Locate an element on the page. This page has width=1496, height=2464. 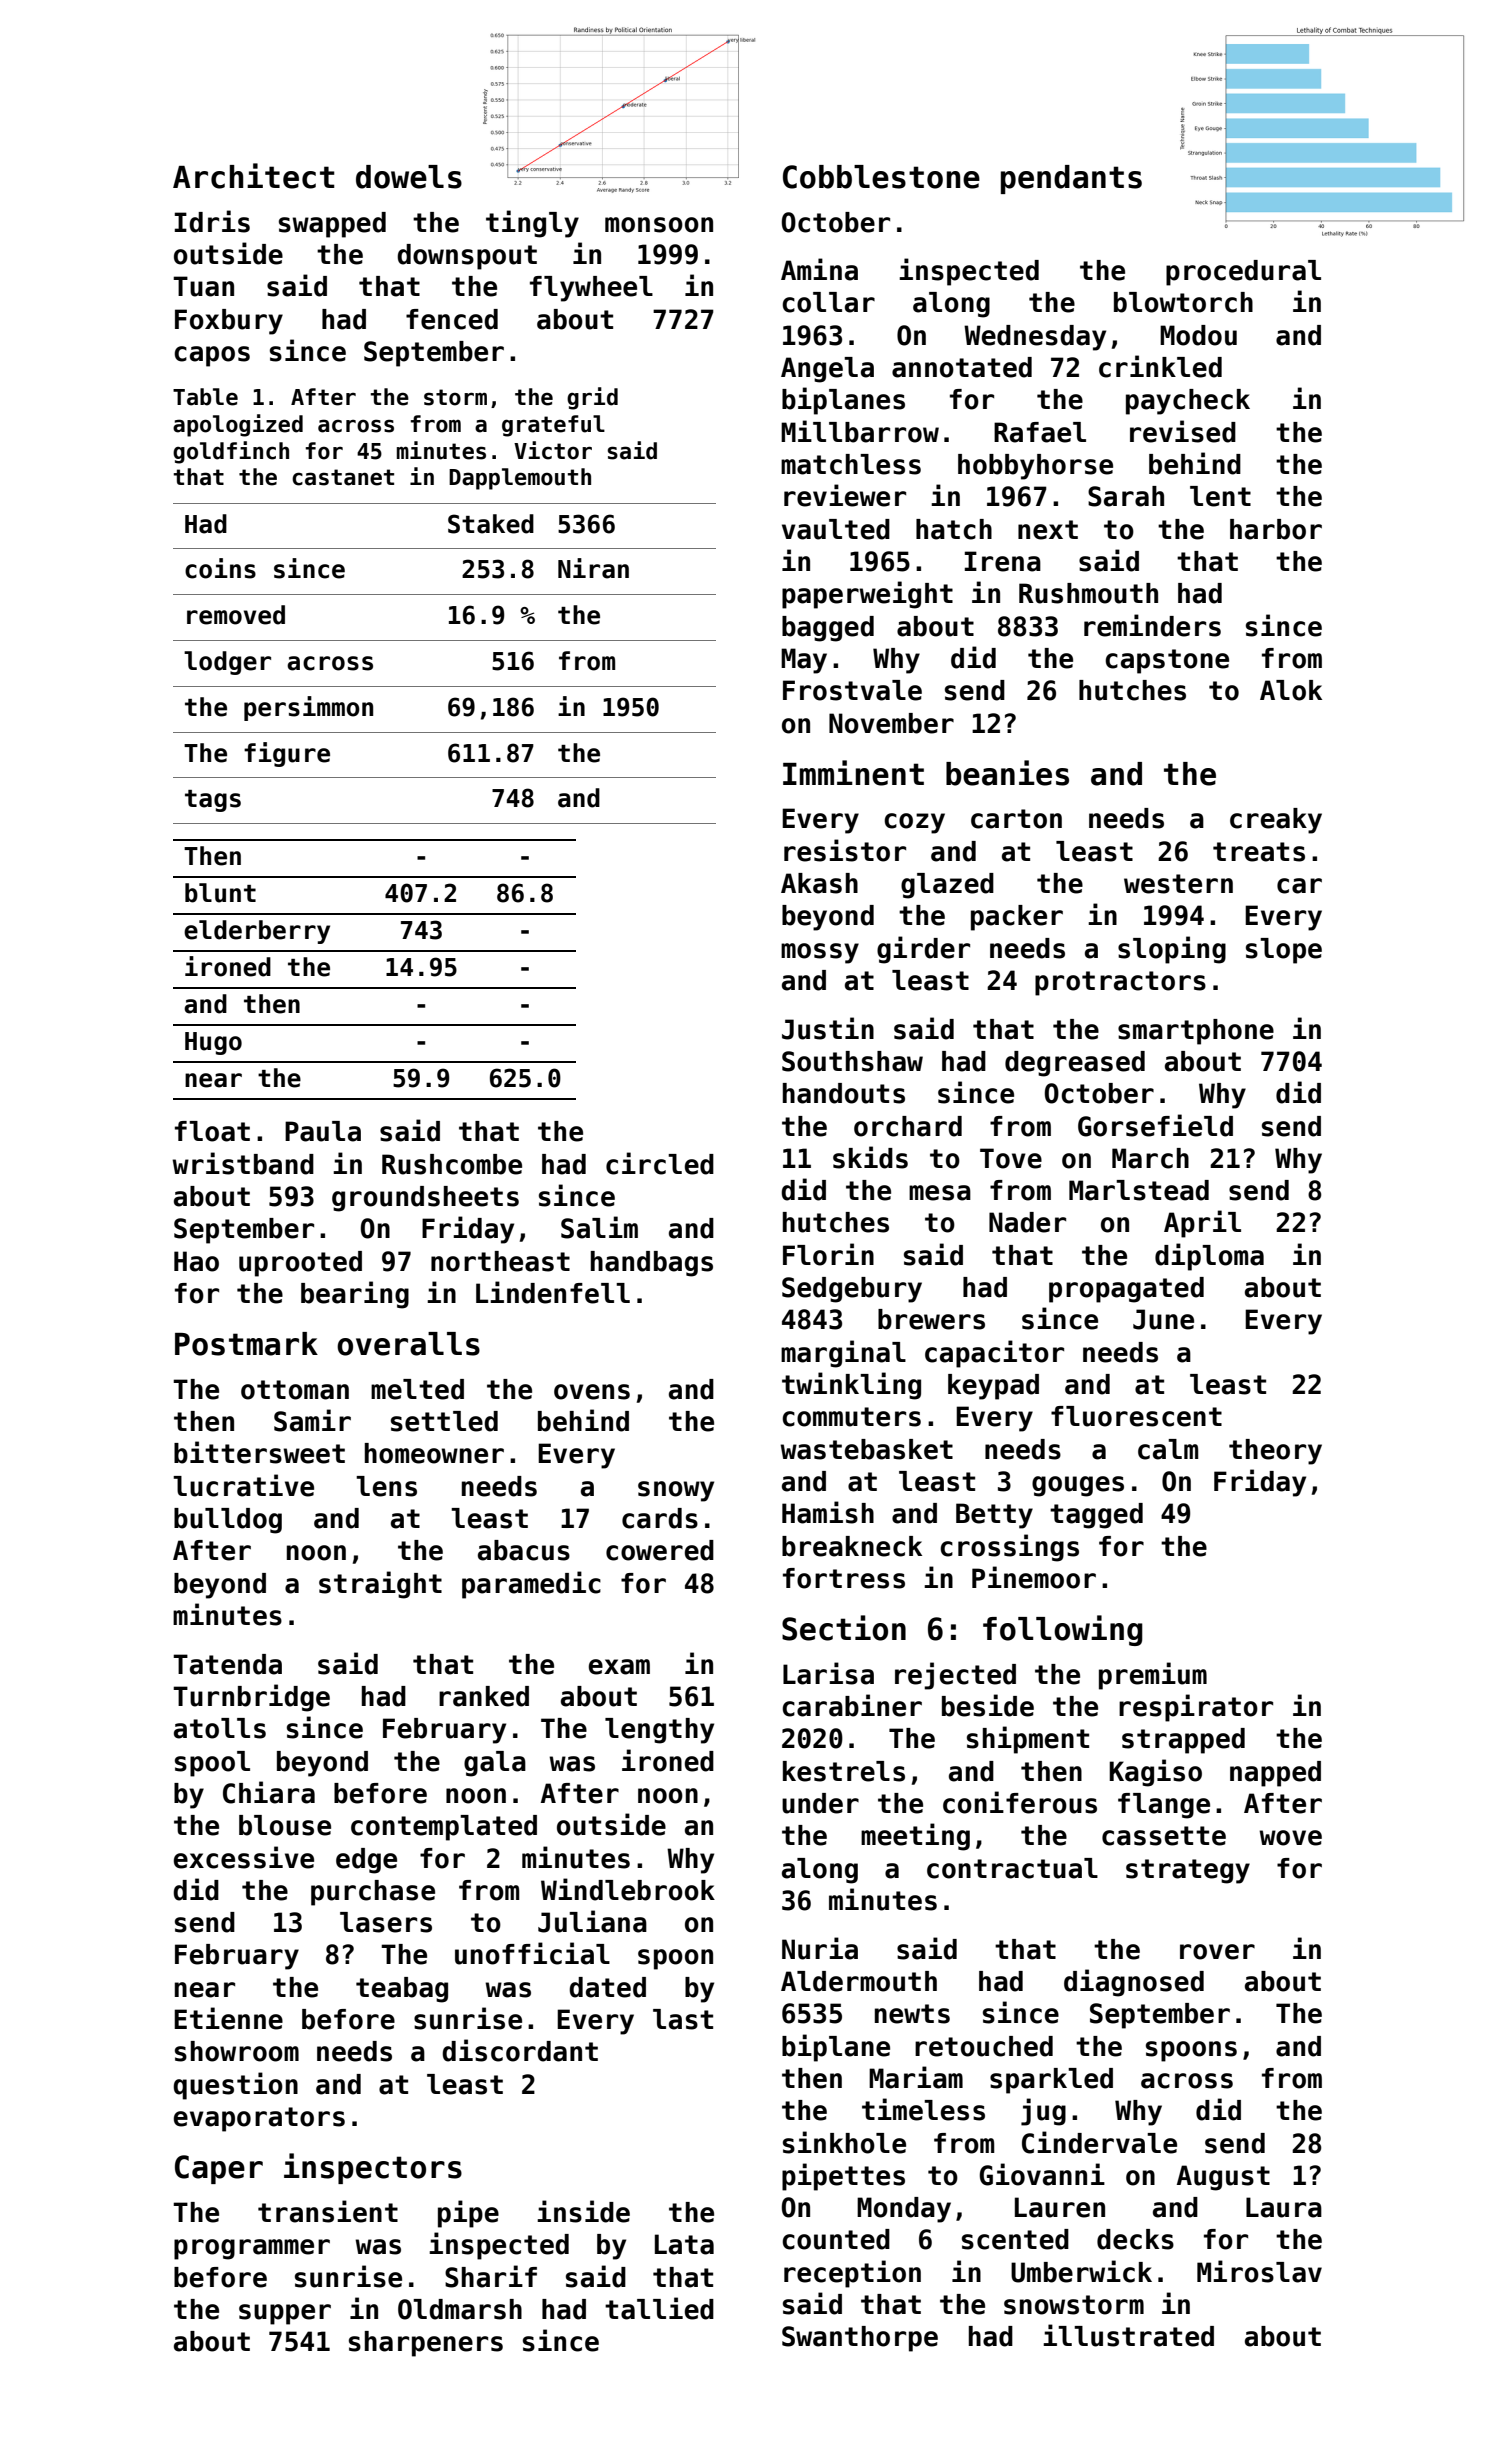
Cobblestone is located at coordinates (881, 177).
